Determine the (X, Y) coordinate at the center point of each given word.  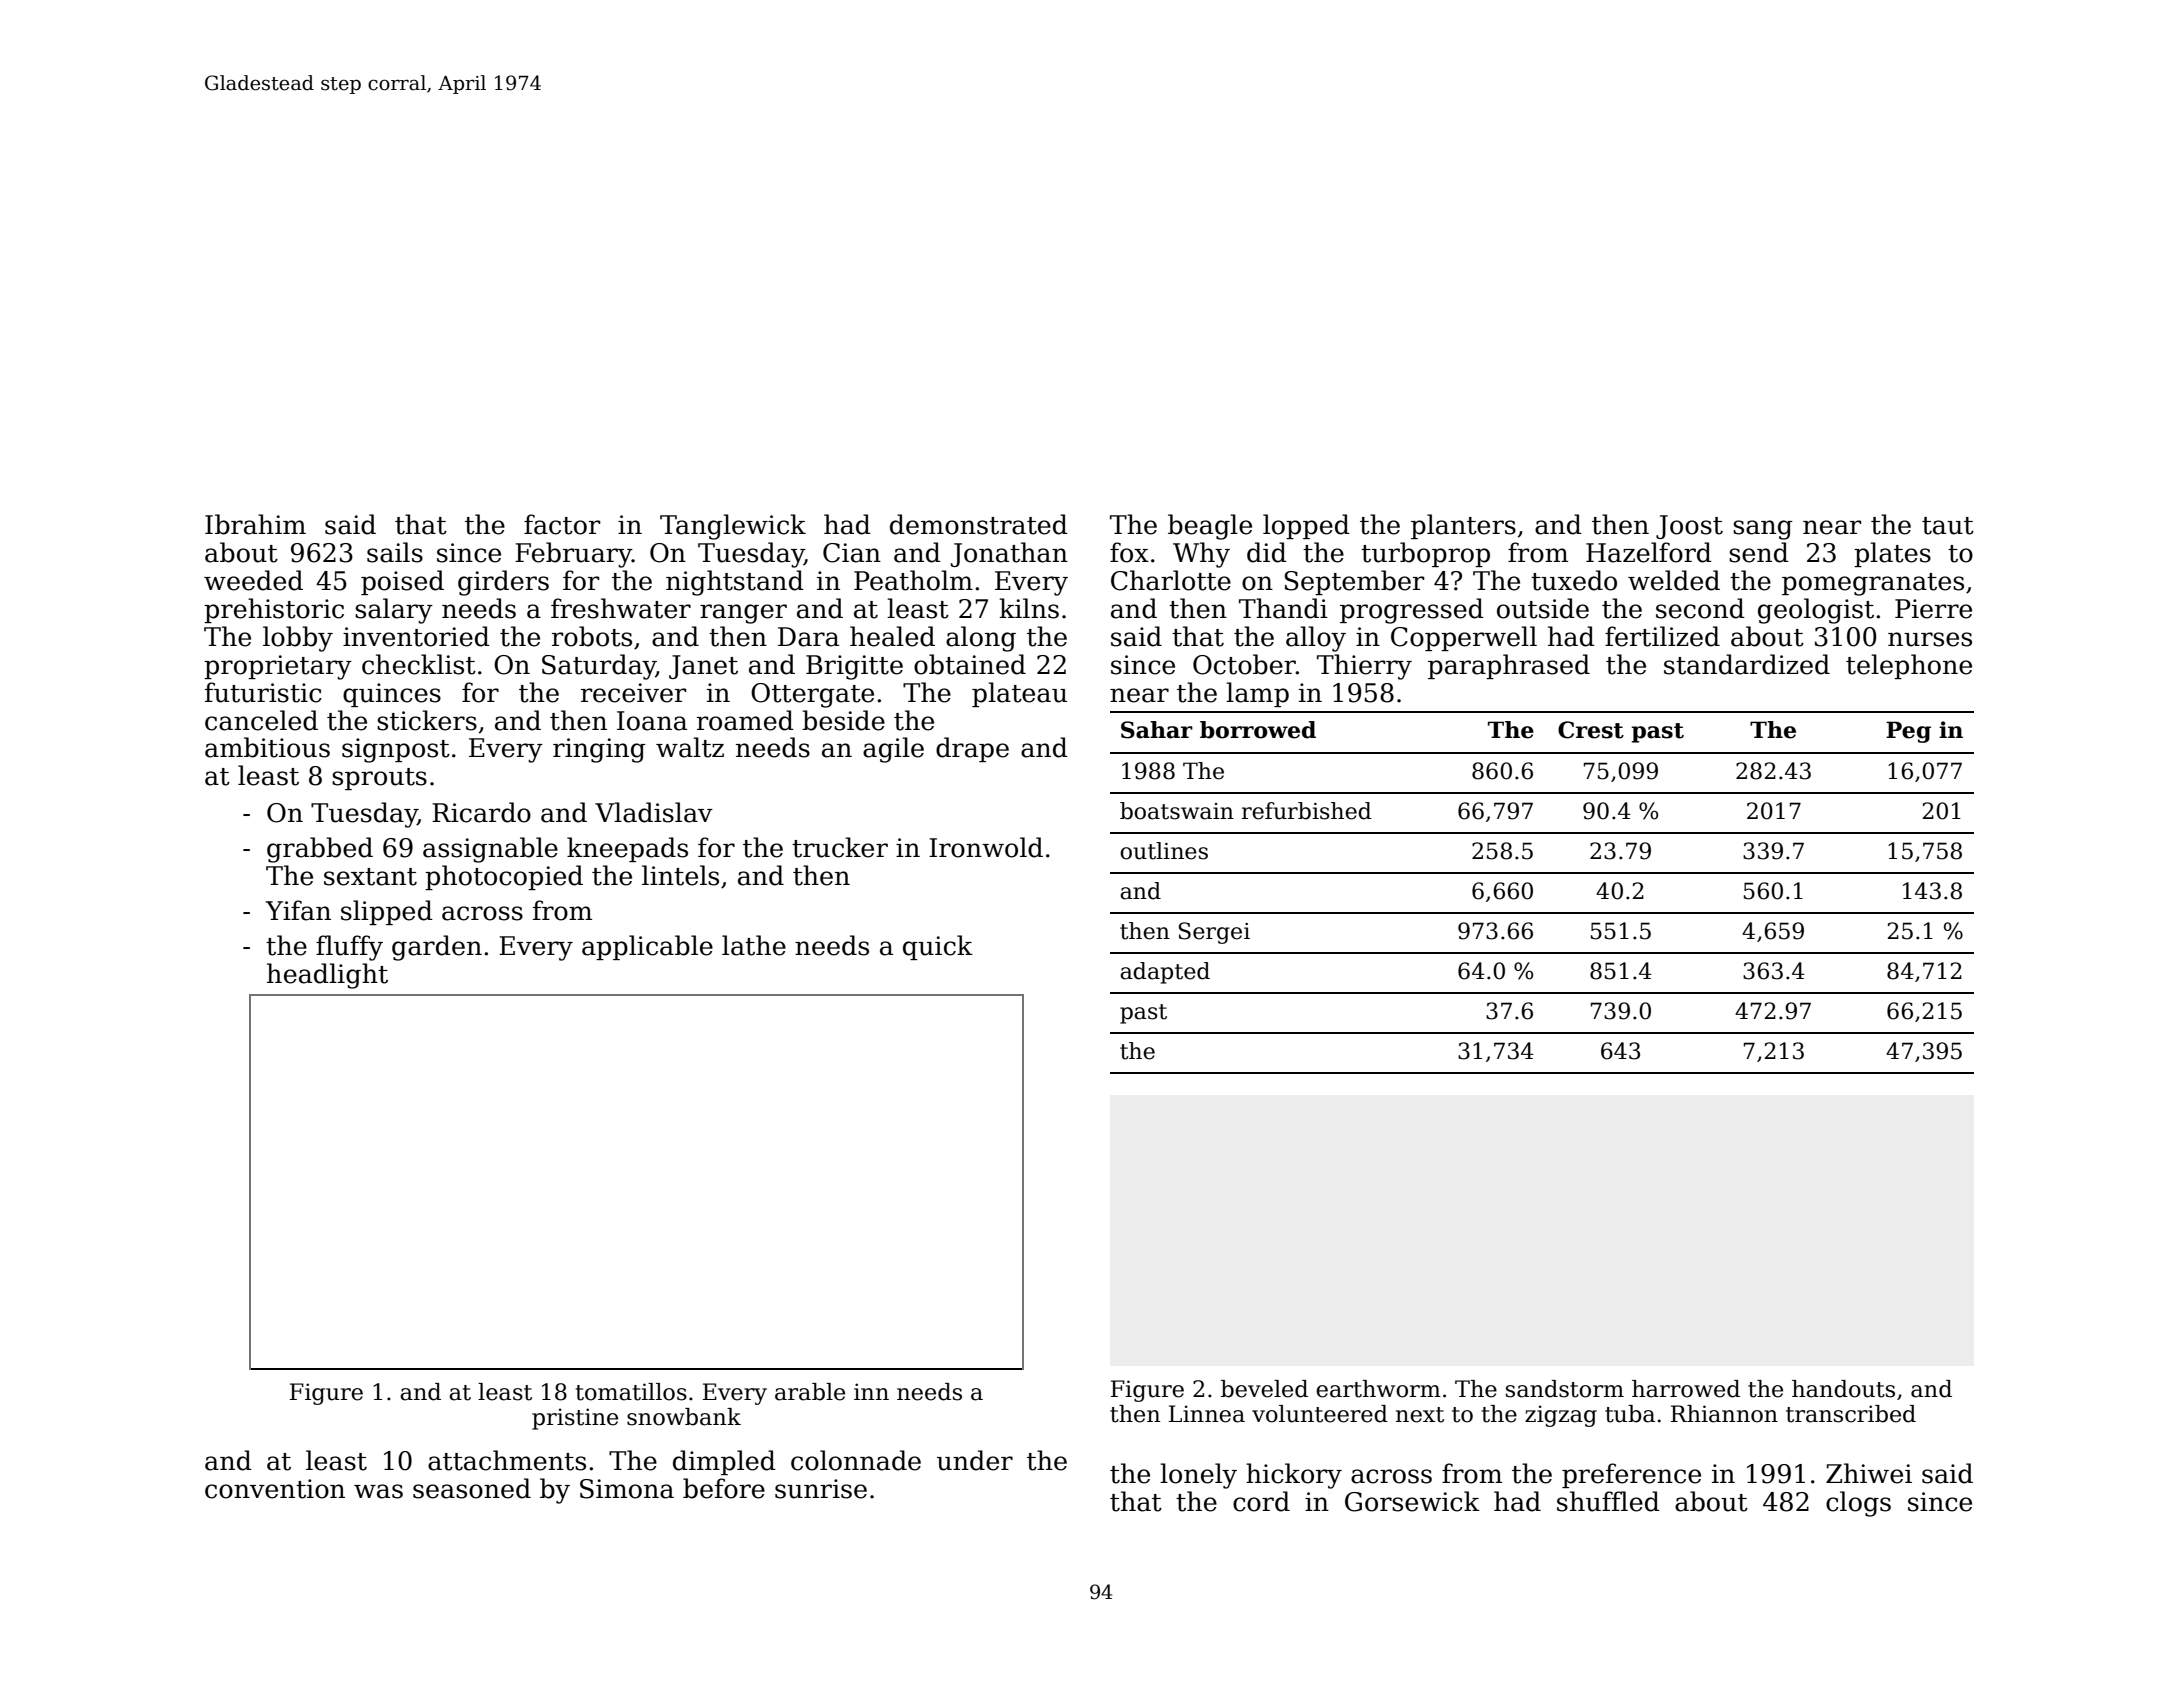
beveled (1264, 1389)
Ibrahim (255, 524)
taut (1948, 526)
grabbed (320, 850)
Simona (627, 1489)
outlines (1164, 851)
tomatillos (631, 1392)
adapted (1165, 973)
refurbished (1307, 811)
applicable (647, 947)
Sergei (1214, 933)
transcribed (1851, 1414)
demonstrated (979, 524)
